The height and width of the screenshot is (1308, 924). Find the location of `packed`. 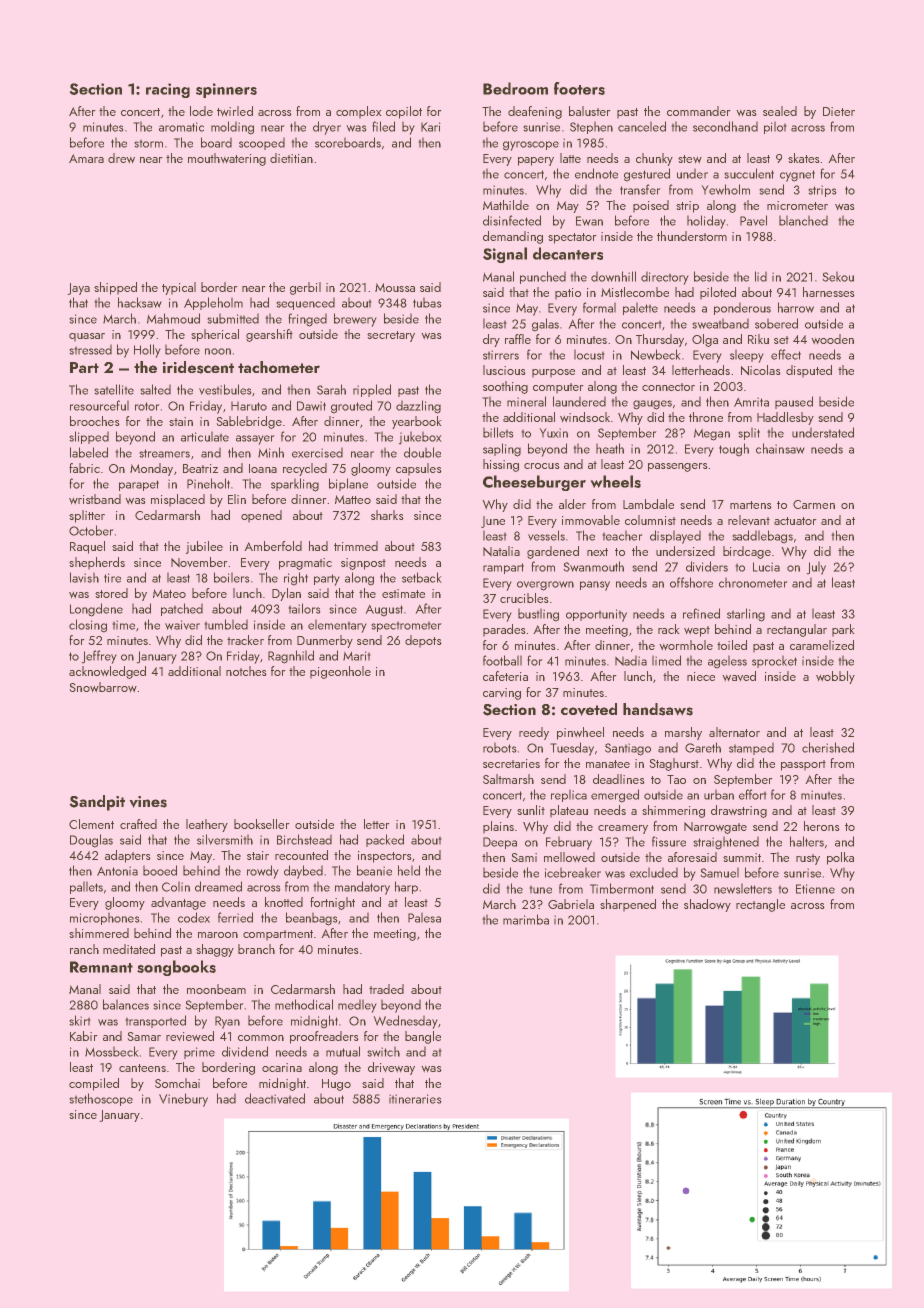

packed is located at coordinates (385, 840).
